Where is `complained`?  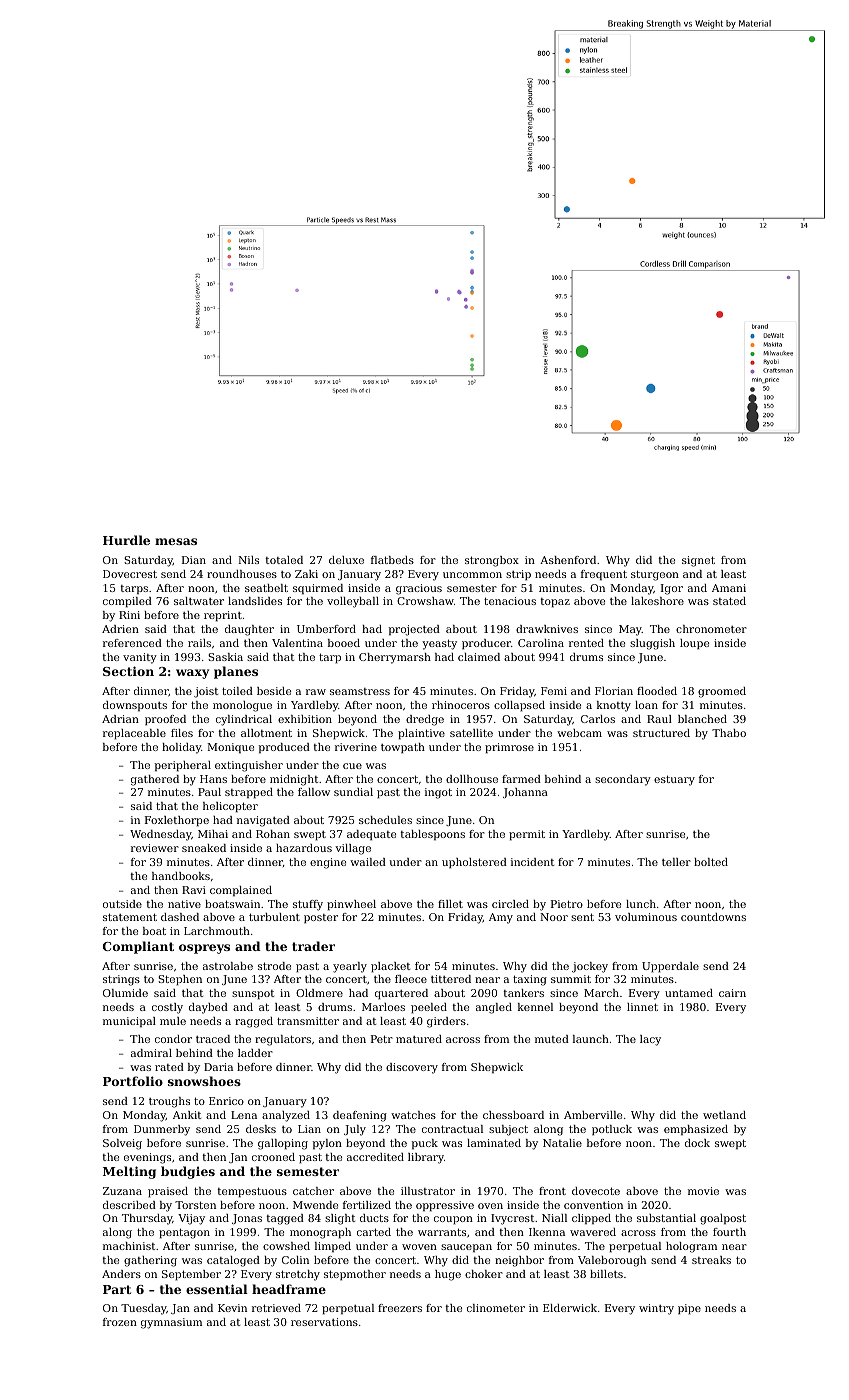
complained is located at coordinates (241, 891).
